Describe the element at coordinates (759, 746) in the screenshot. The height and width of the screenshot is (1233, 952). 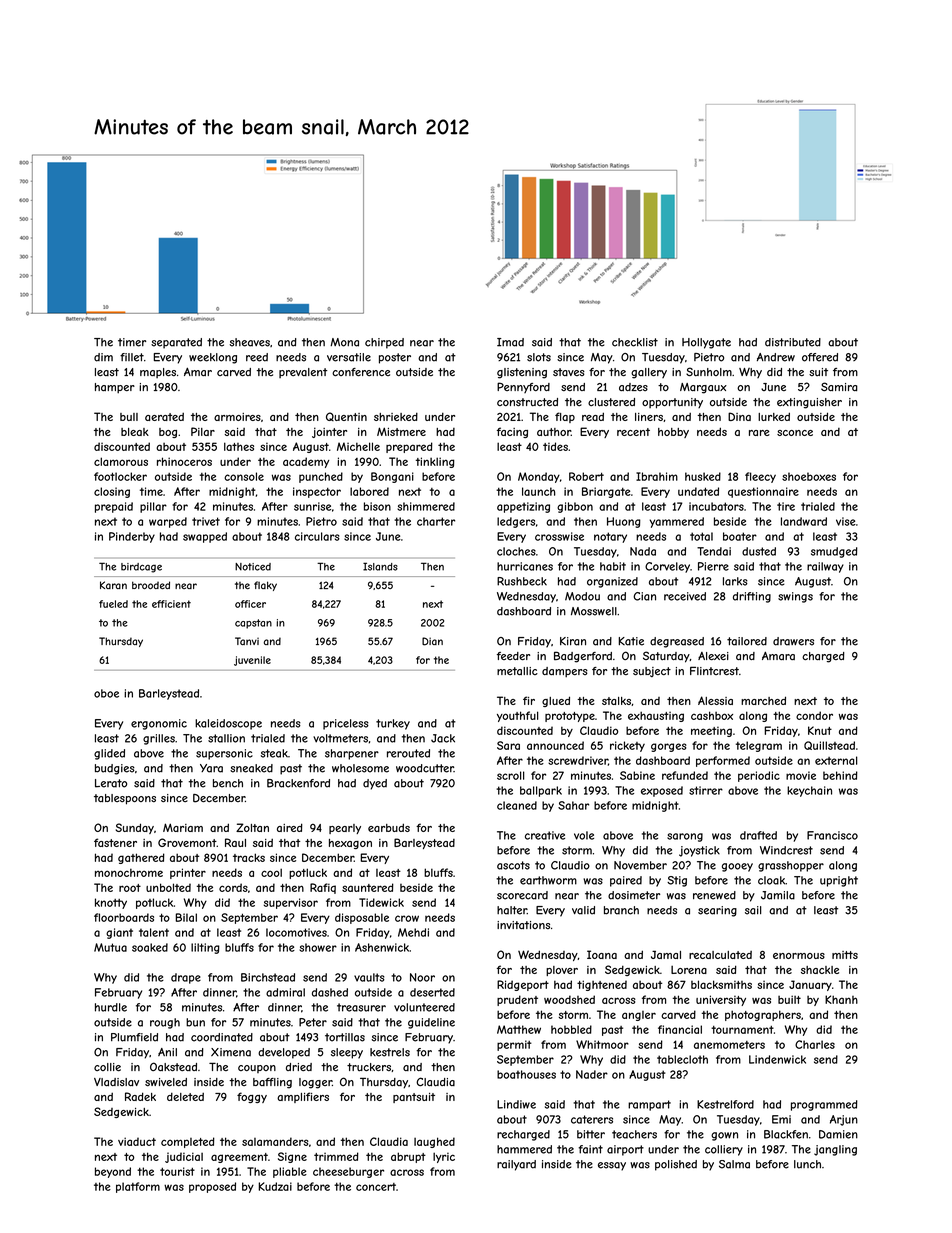
I see `telegram` at that location.
